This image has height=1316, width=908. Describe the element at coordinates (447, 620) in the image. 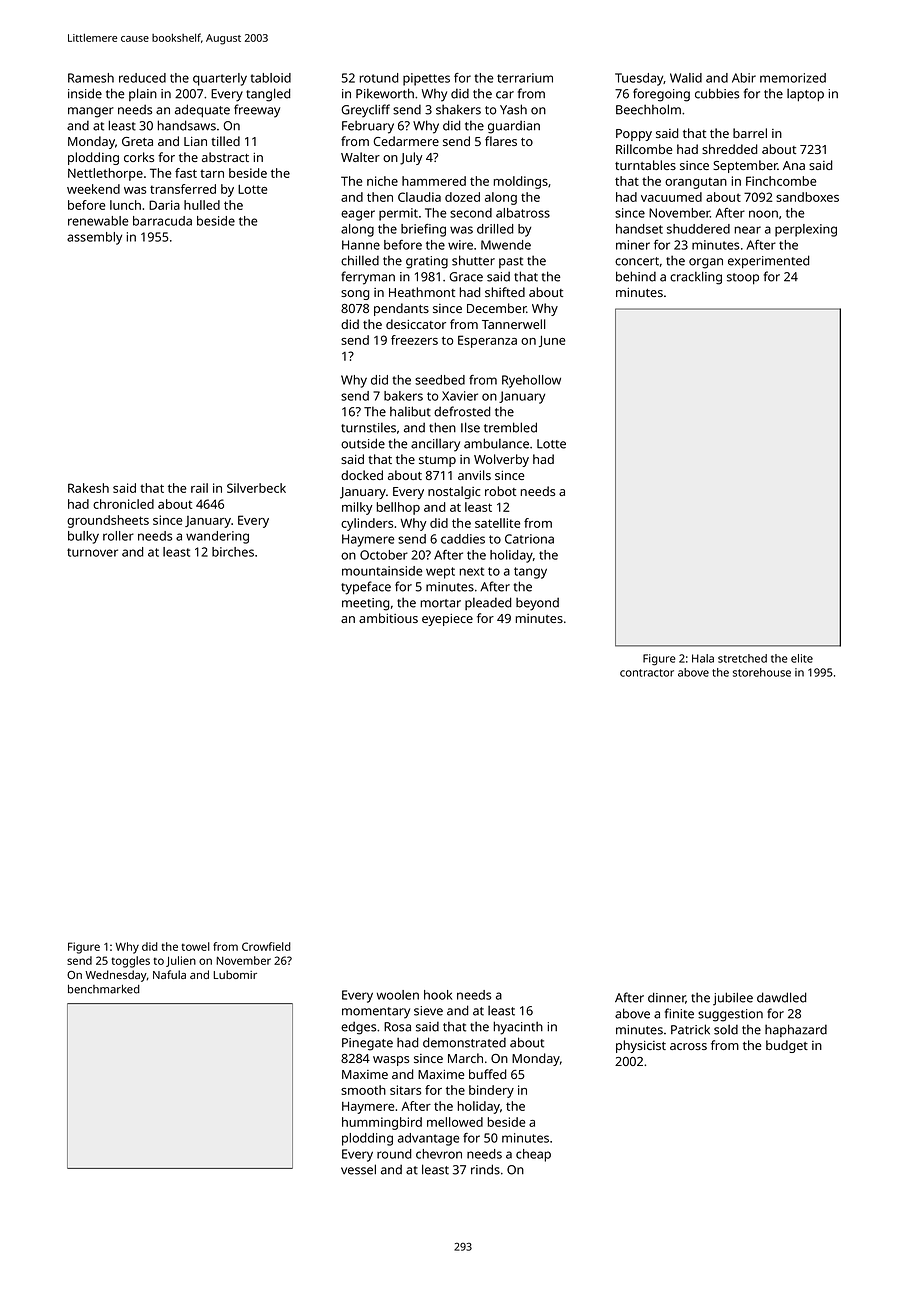

I see `eyepiece` at that location.
